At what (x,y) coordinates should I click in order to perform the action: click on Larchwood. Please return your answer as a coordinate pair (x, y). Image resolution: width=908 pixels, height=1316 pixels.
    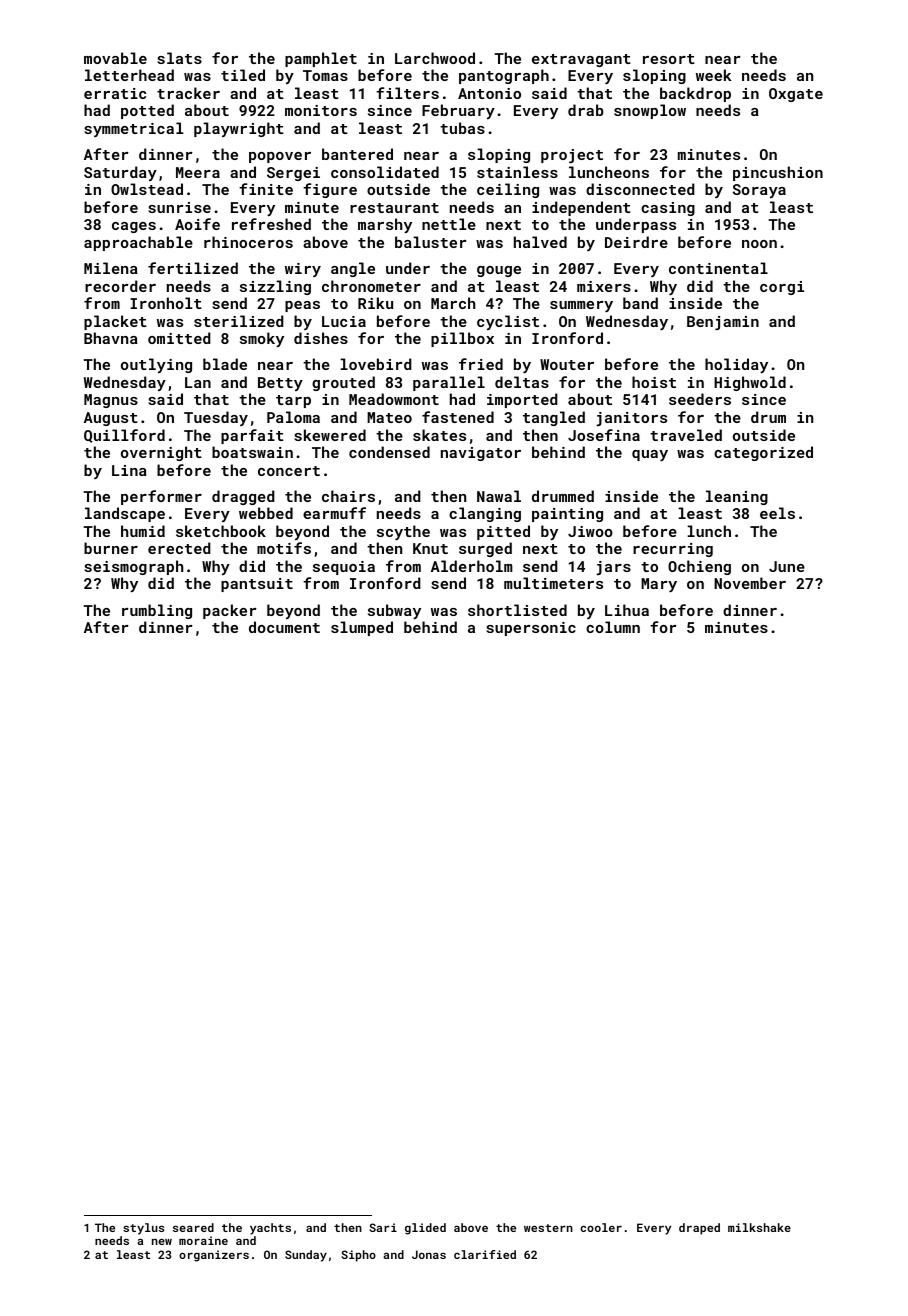
    Looking at the image, I should click on (435, 58).
